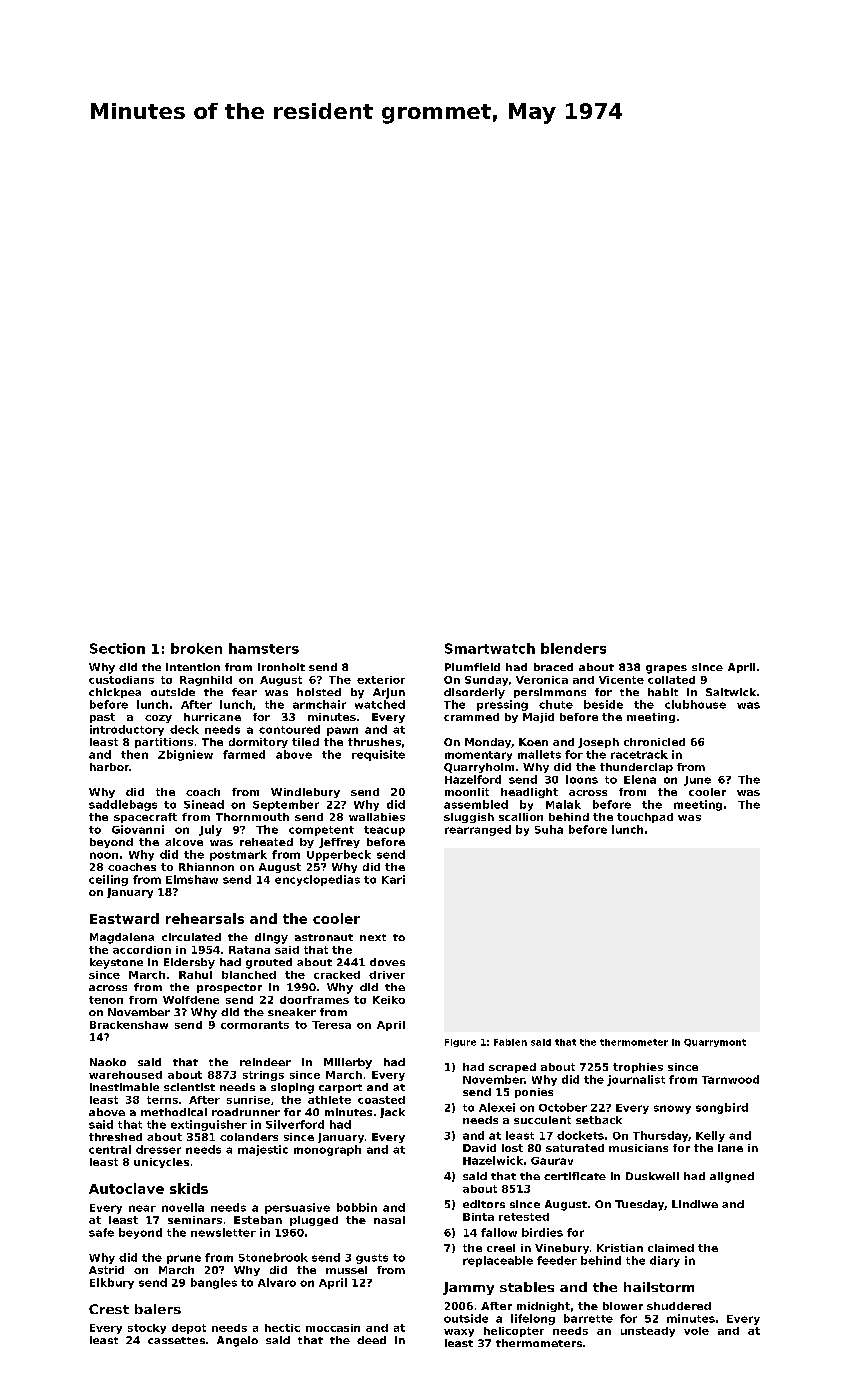  What do you see at coordinates (176, 1340) in the screenshot?
I see `cassettes` at bounding box center [176, 1340].
